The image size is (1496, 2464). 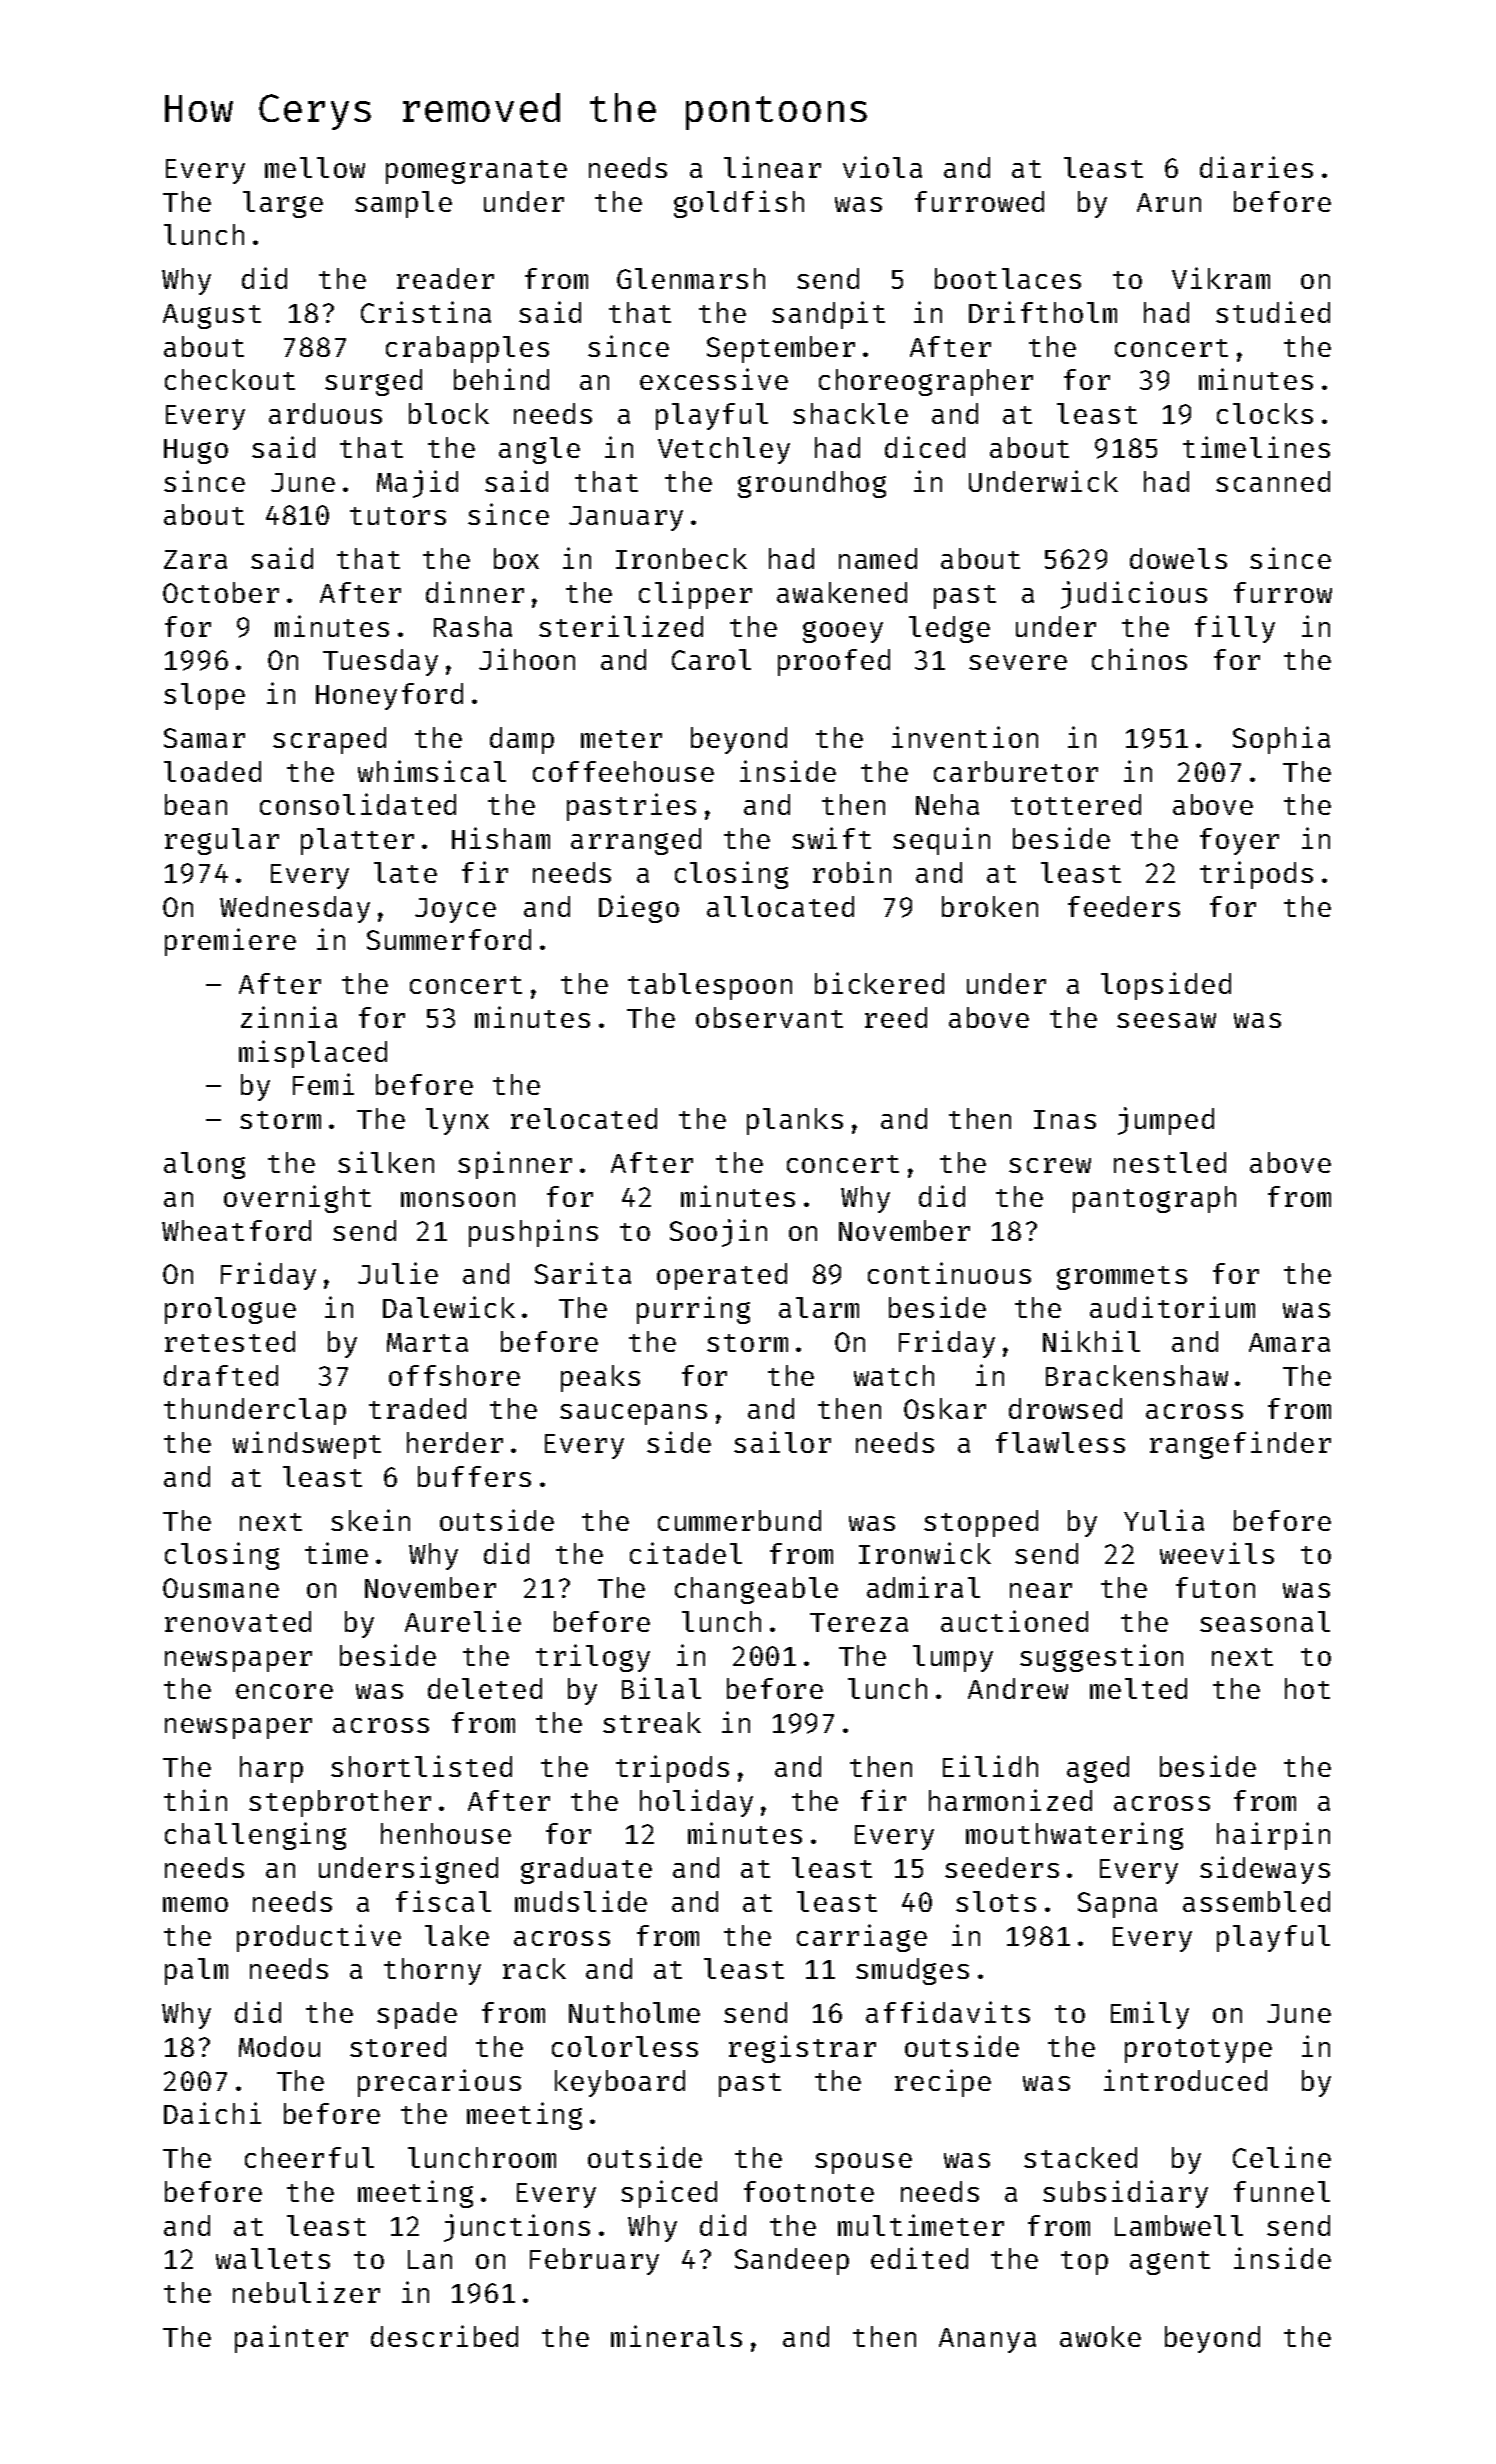 What do you see at coordinates (315, 167) in the screenshot?
I see `mellow` at bounding box center [315, 167].
